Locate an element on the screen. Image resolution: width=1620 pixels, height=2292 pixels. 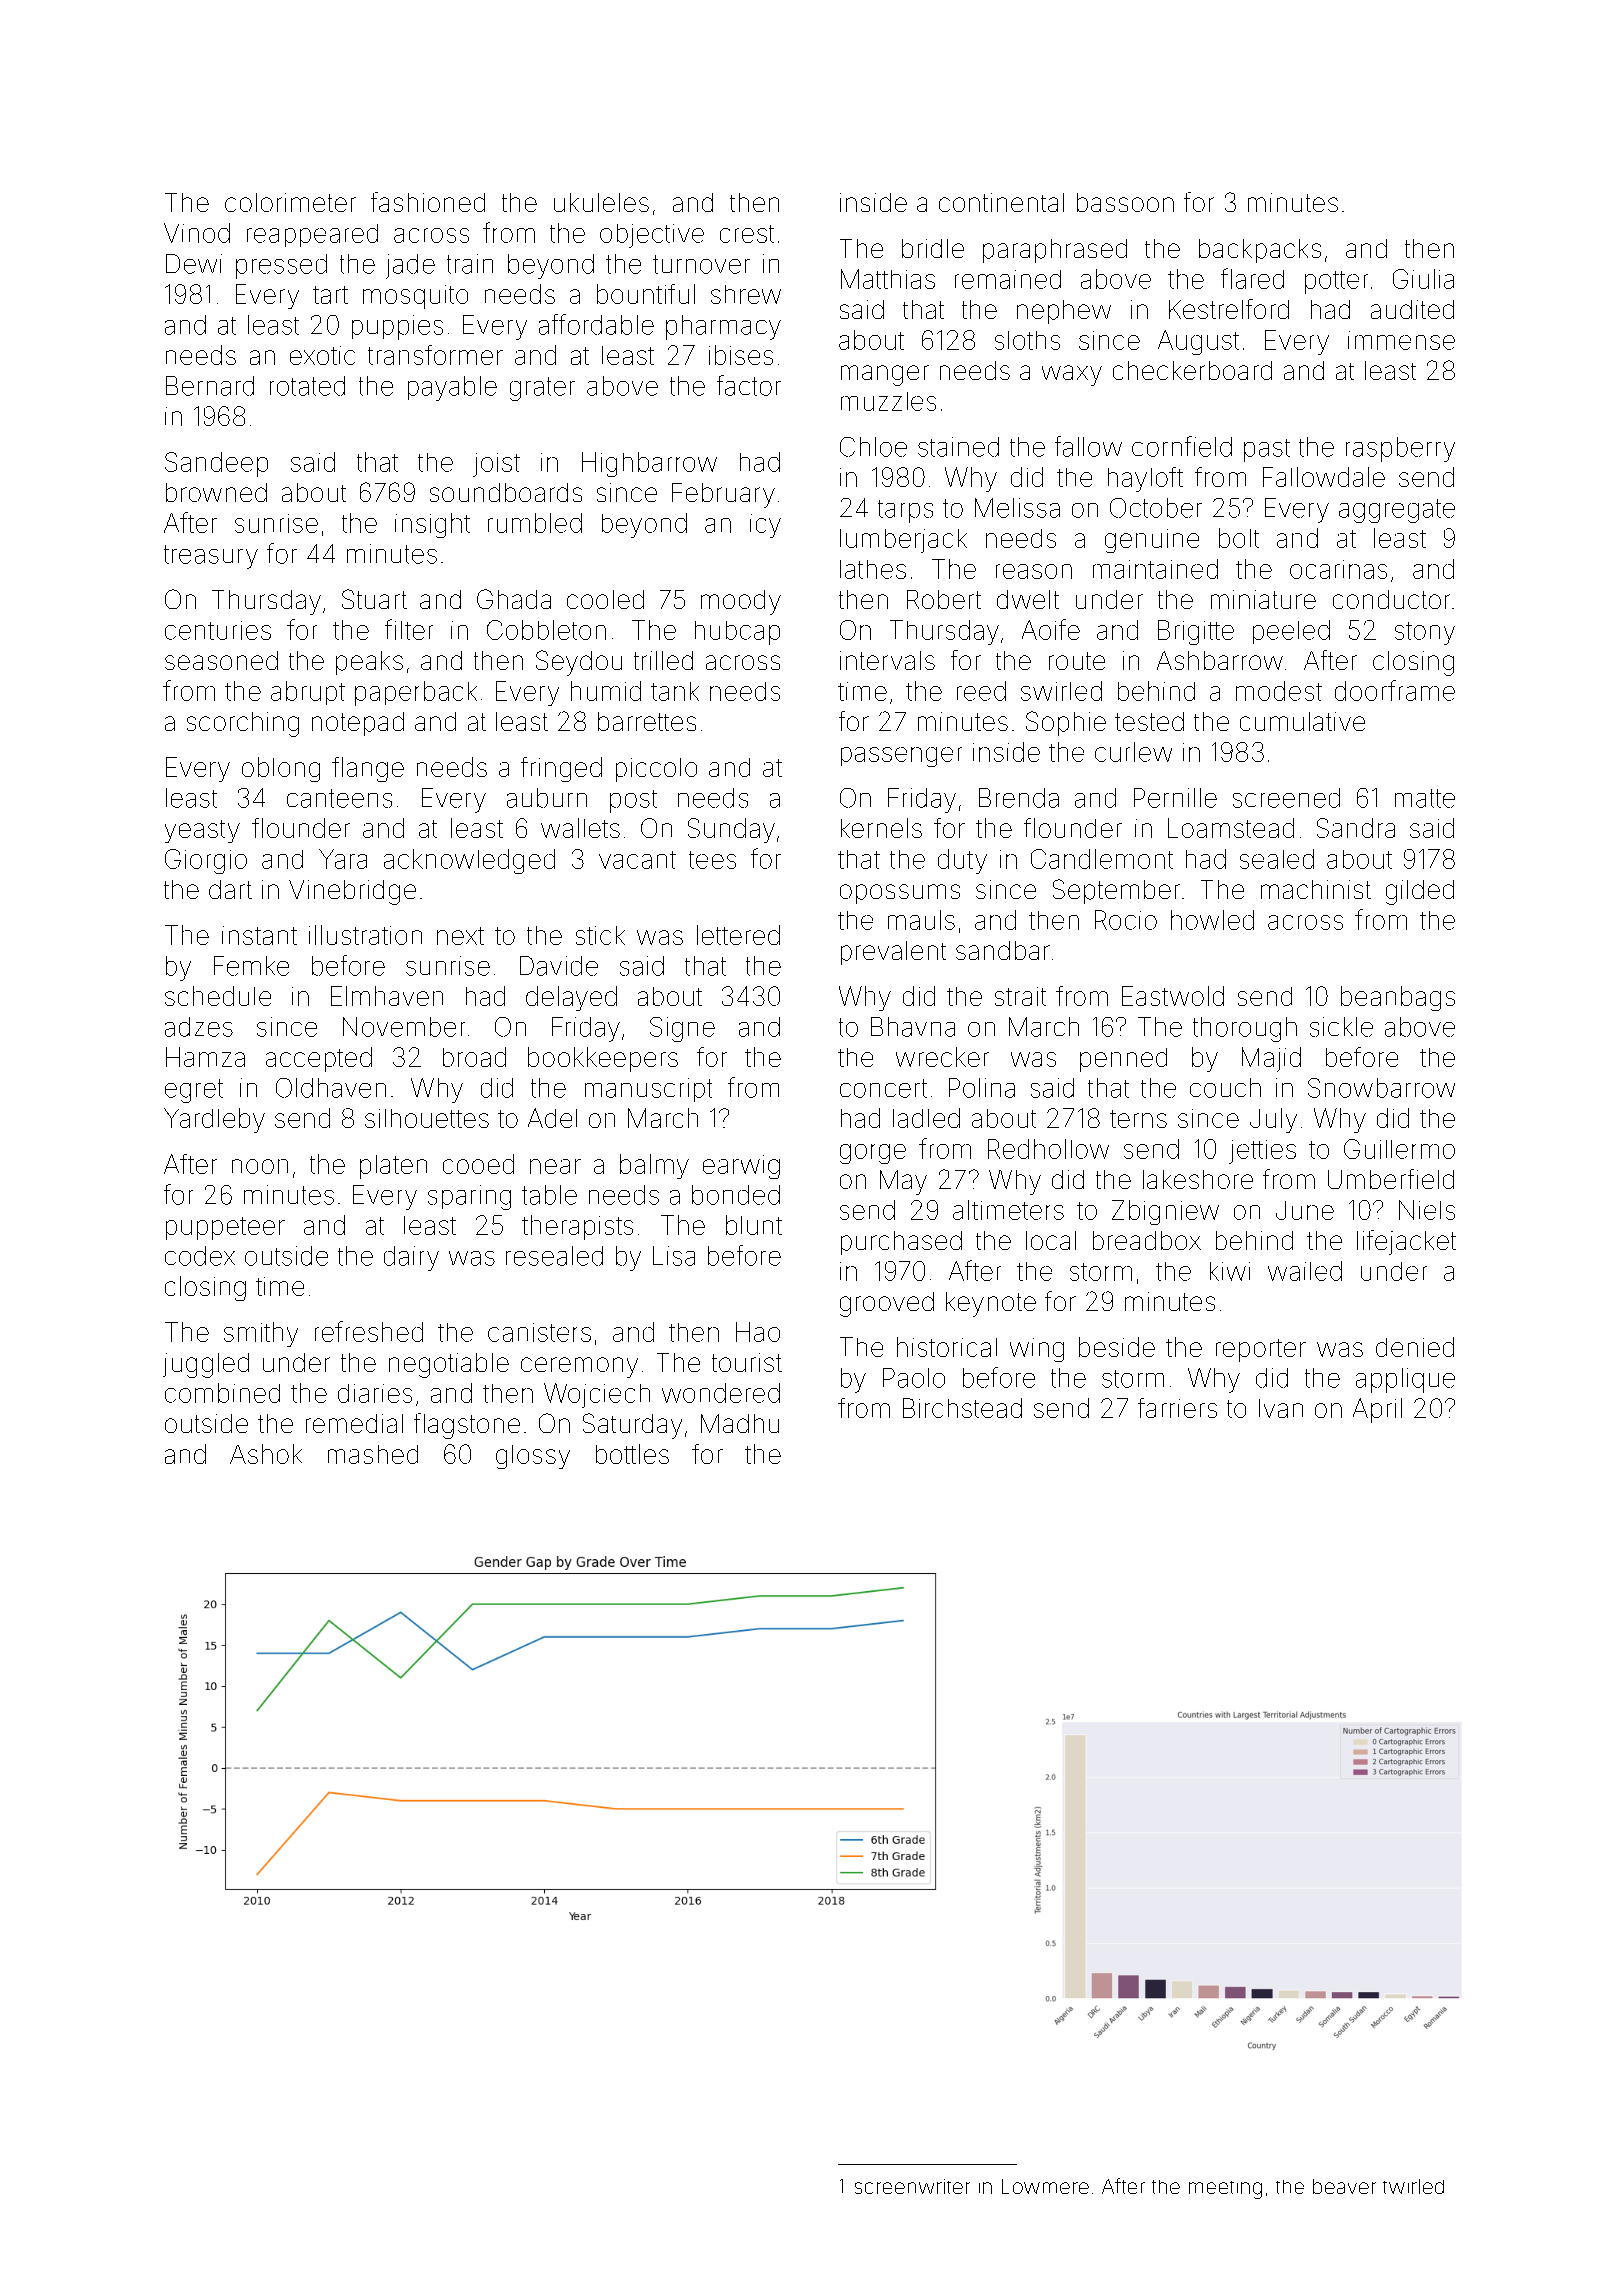
gilded is located at coordinates (1420, 892).
